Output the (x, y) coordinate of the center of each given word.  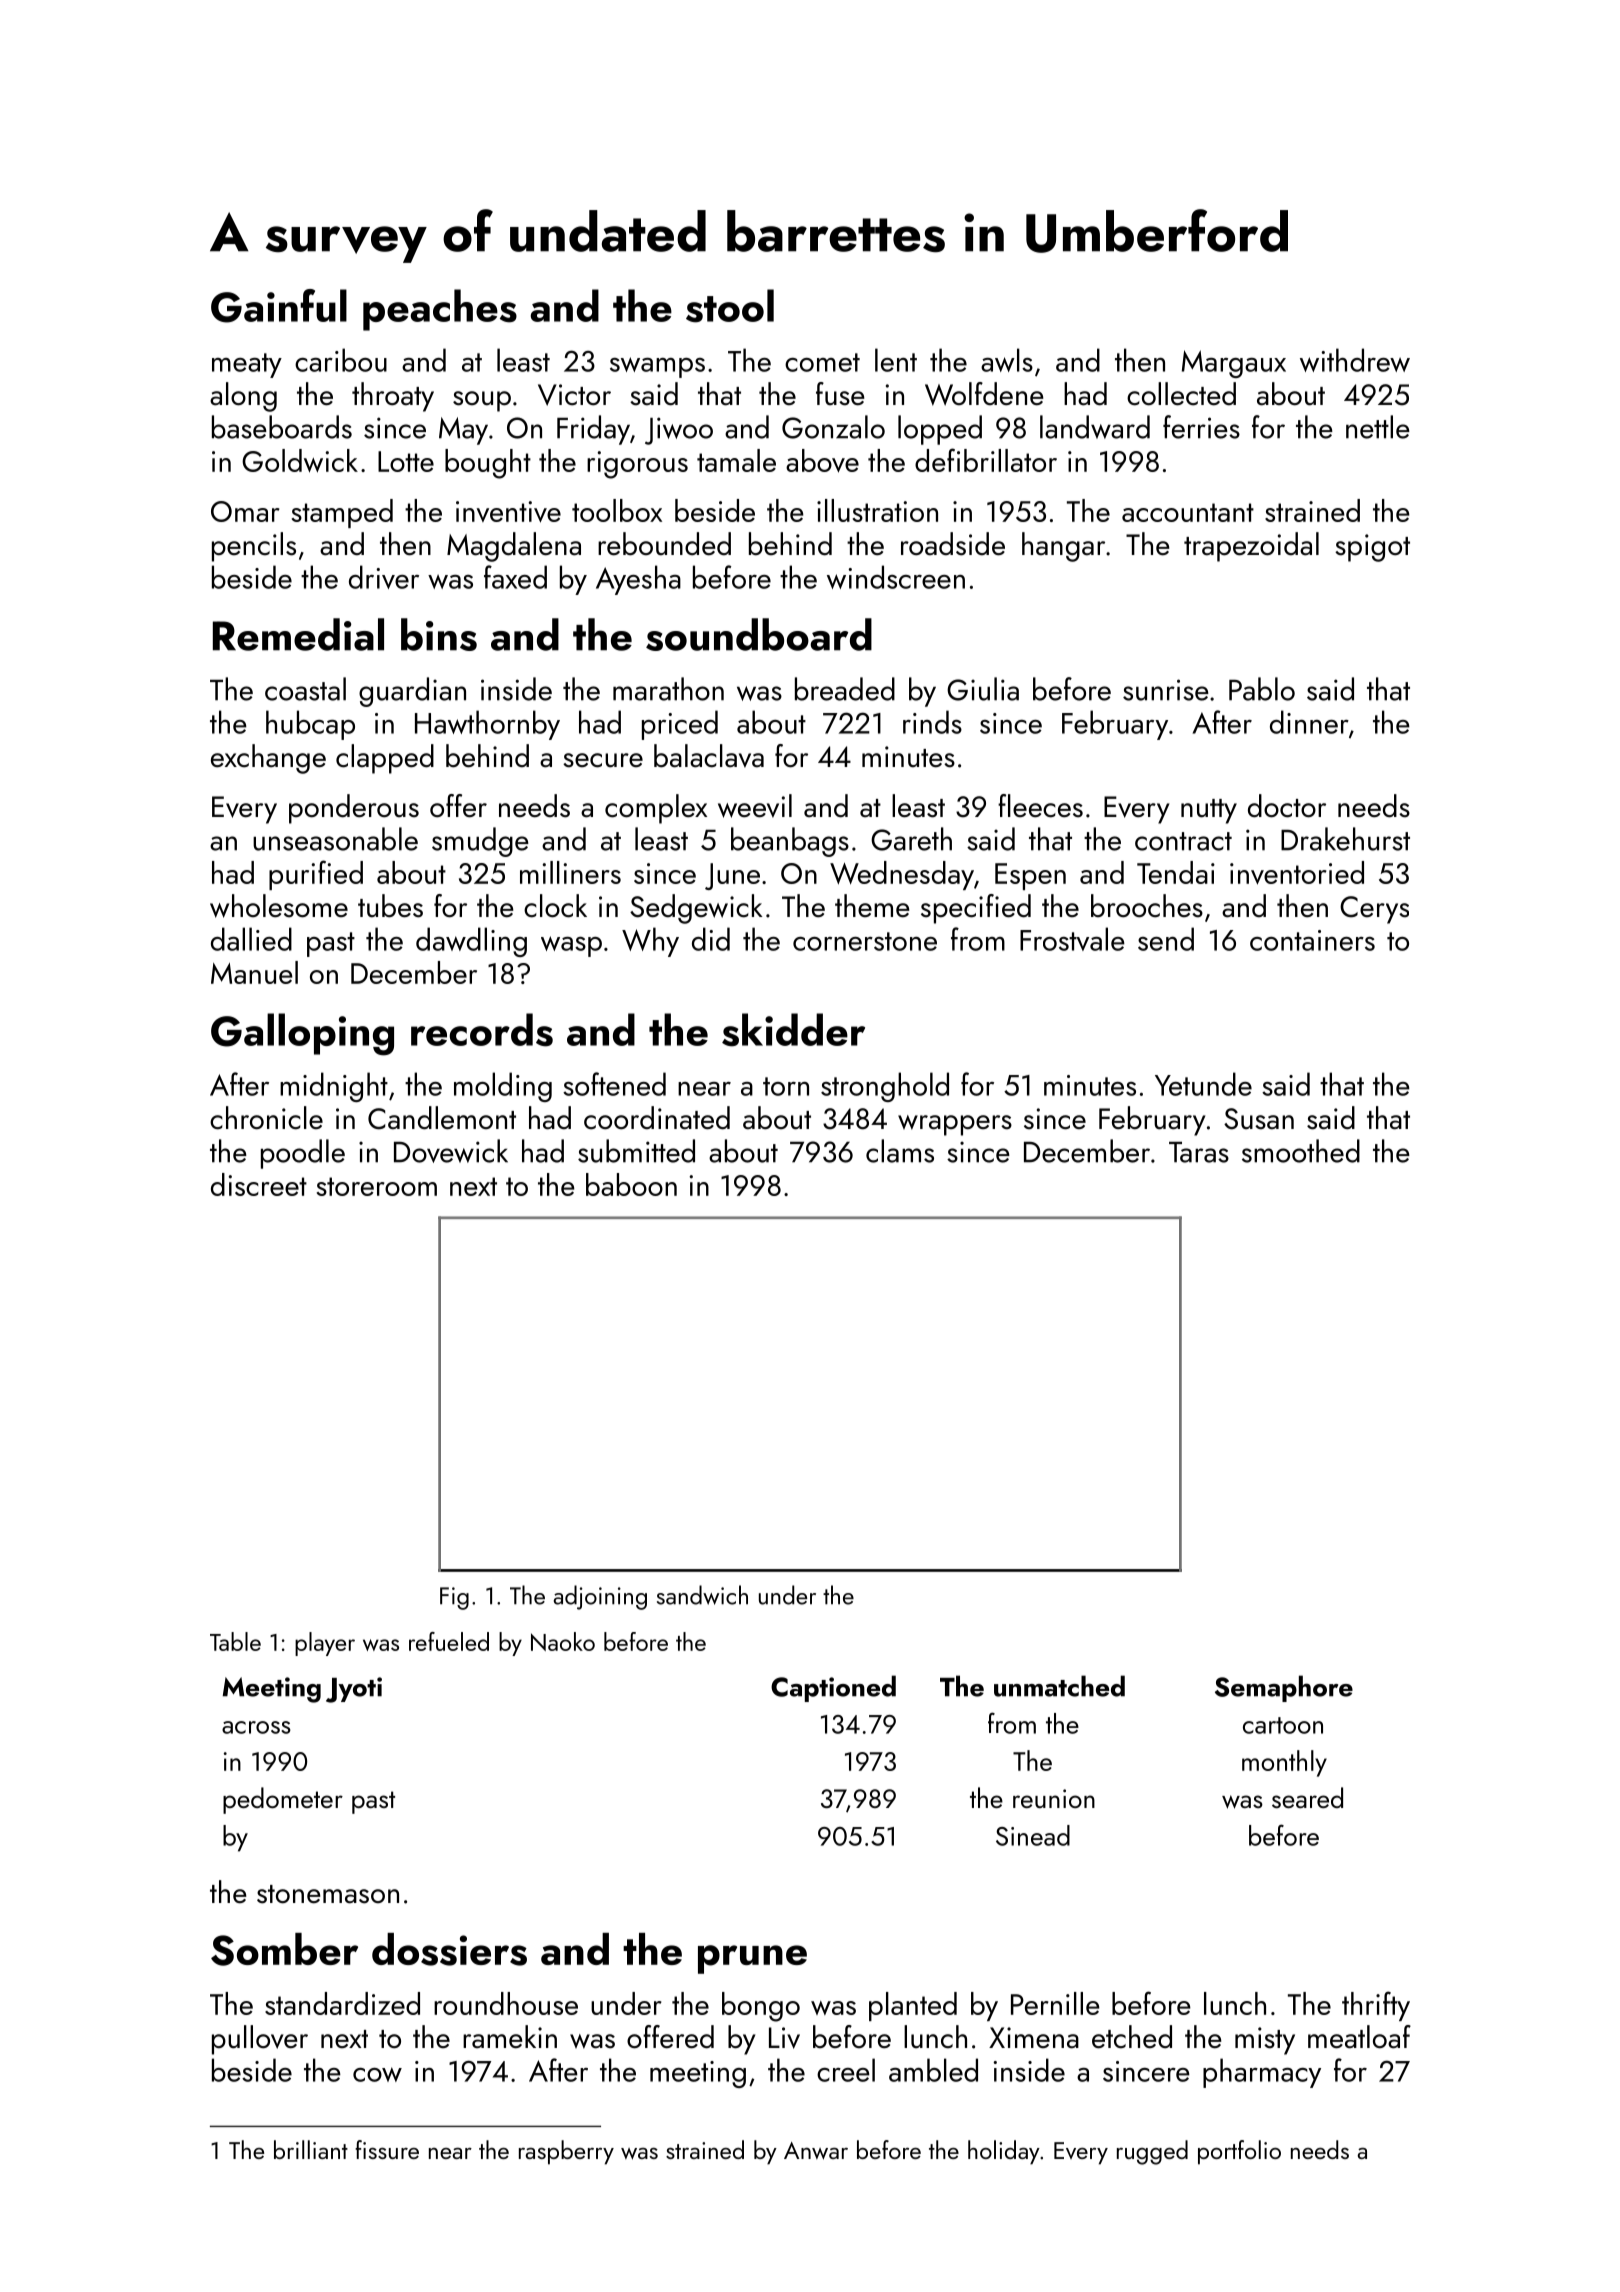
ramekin (510, 2037)
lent (896, 360)
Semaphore (1284, 1688)
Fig (454, 1598)
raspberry (566, 2152)
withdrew (1355, 360)
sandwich (702, 1595)
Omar (245, 511)
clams (900, 1151)
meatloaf (1359, 2037)
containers (1312, 940)
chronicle (266, 1118)
